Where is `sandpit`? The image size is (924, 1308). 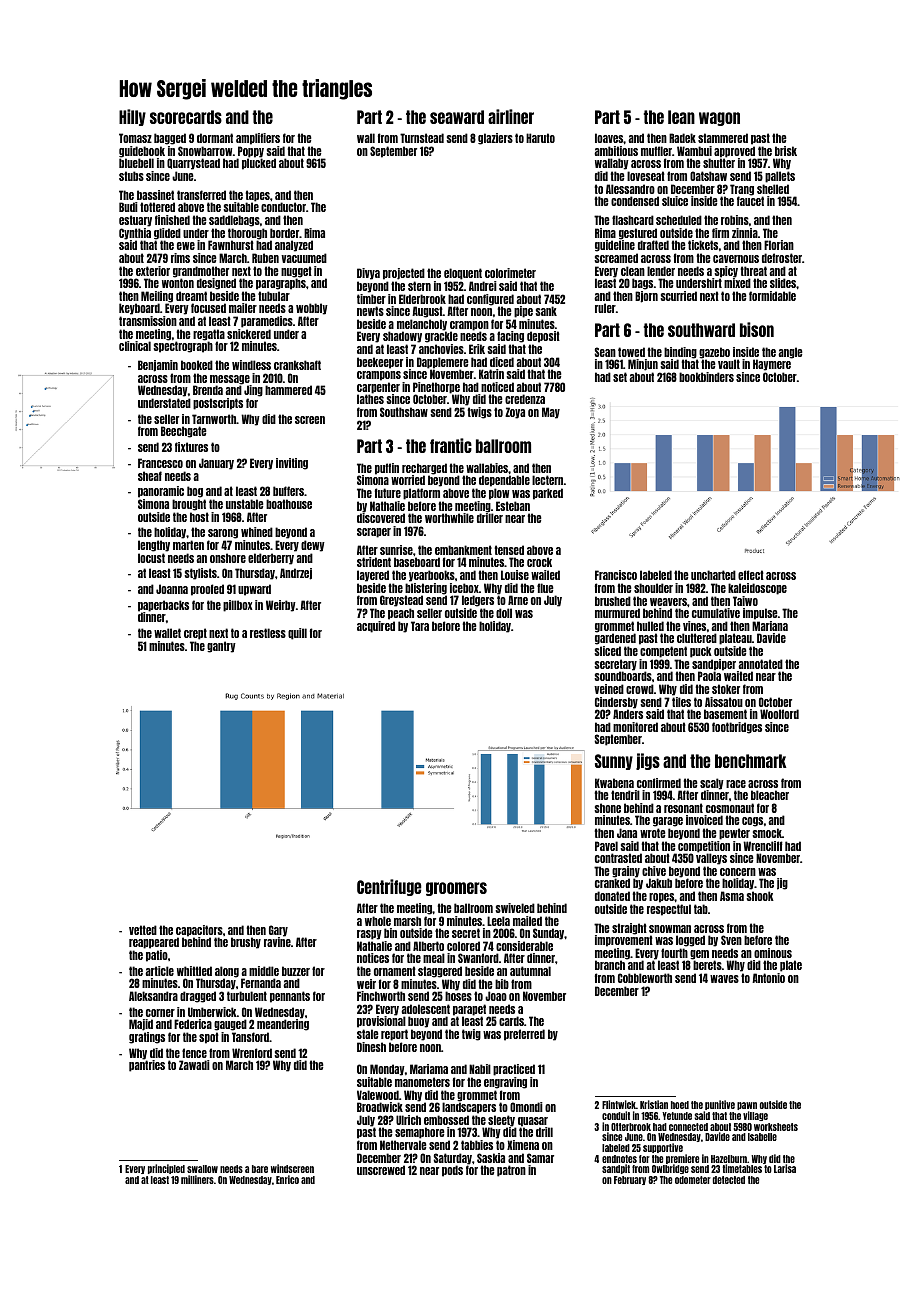 sandpit is located at coordinates (616, 1169).
